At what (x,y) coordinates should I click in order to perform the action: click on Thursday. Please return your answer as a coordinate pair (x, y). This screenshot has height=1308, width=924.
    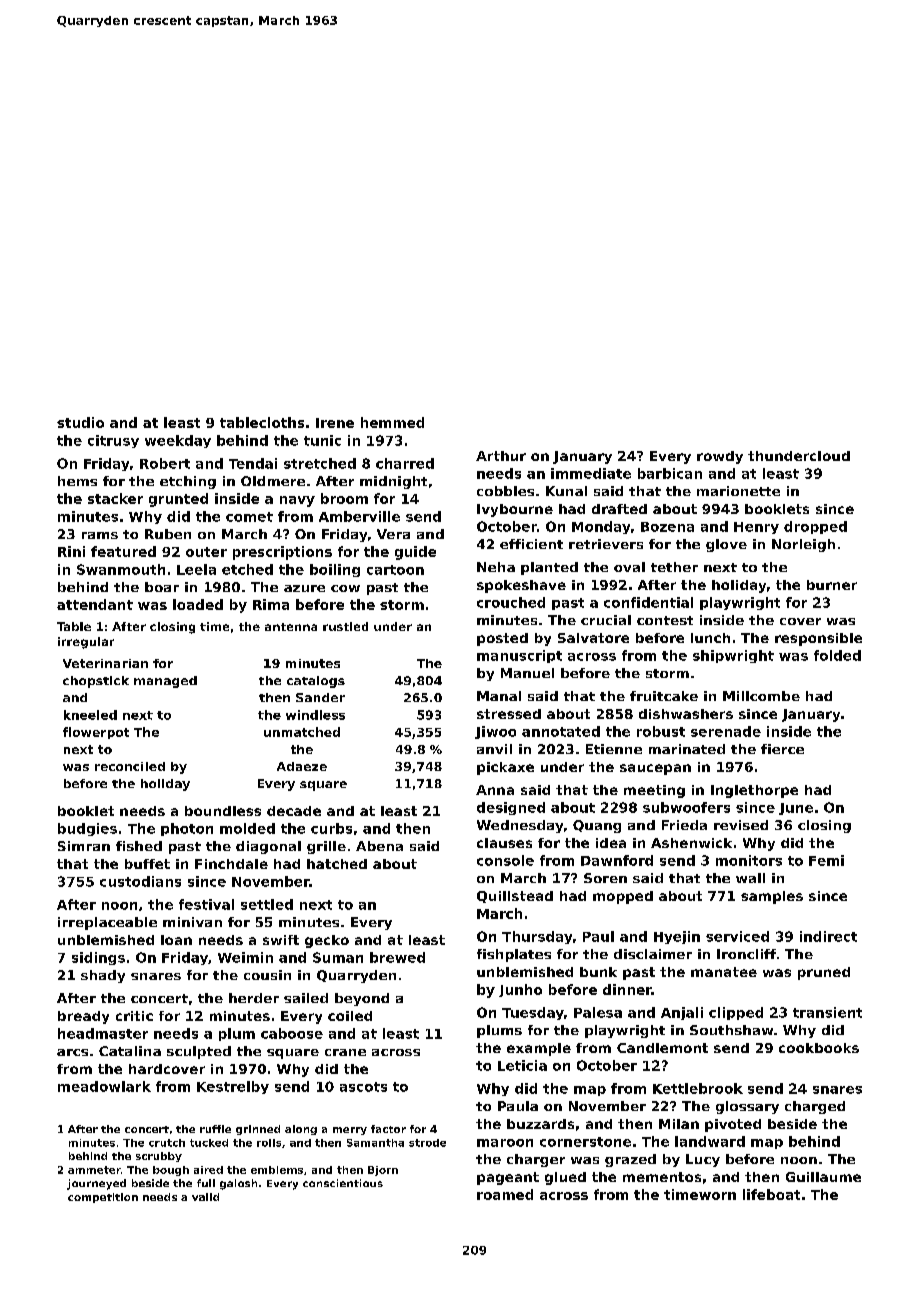
    Looking at the image, I should click on (537, 937).
